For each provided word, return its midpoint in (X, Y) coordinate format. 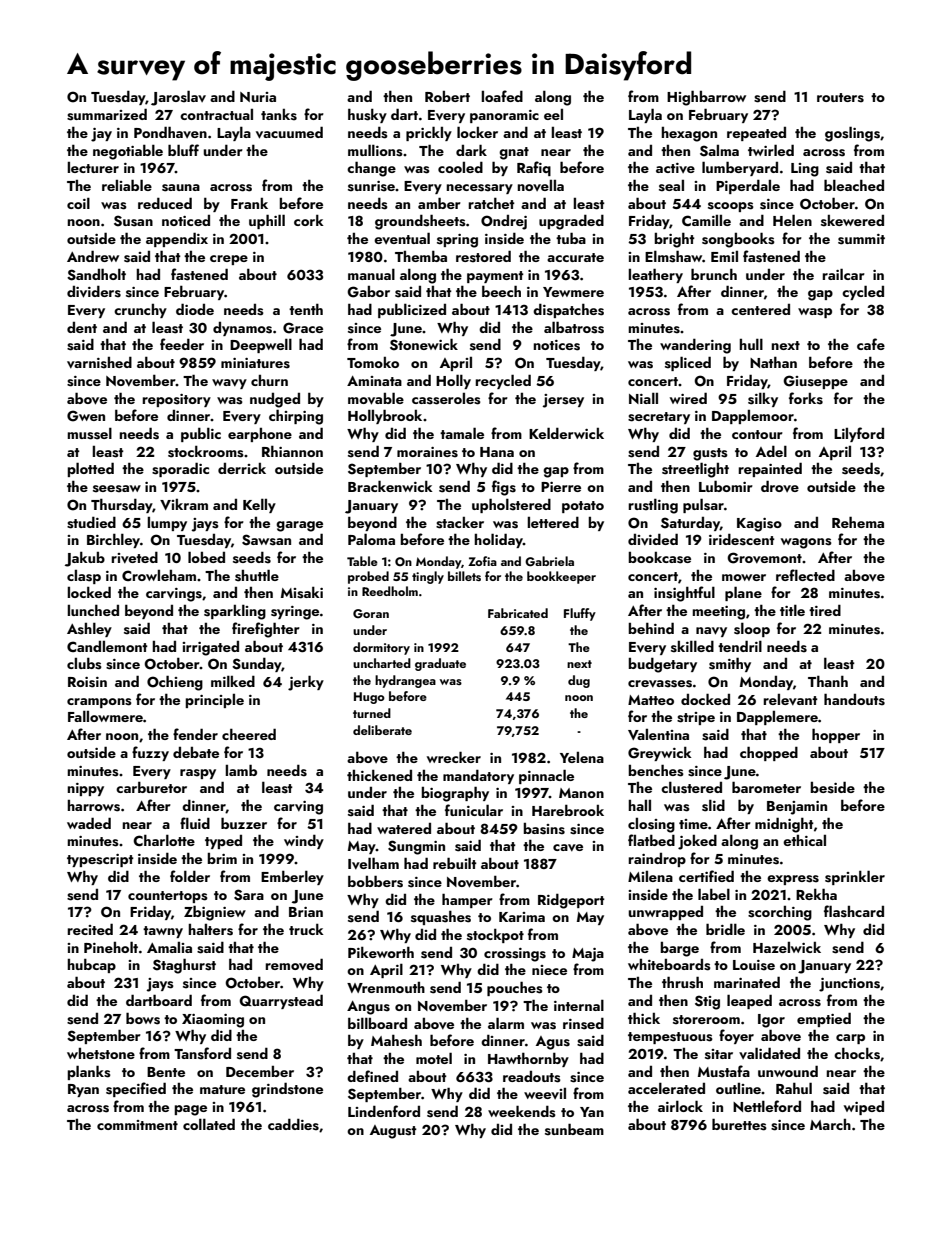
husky (367, 115)
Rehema (858, 522)
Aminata (374, 381)
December (260, 1071)
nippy (85, 789)
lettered (553, 522)
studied (91, 522)
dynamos (242, 329)
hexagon (689, 134)
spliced (688, 363)
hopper (836, 735)
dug (579, 681)
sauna (181, 188)
